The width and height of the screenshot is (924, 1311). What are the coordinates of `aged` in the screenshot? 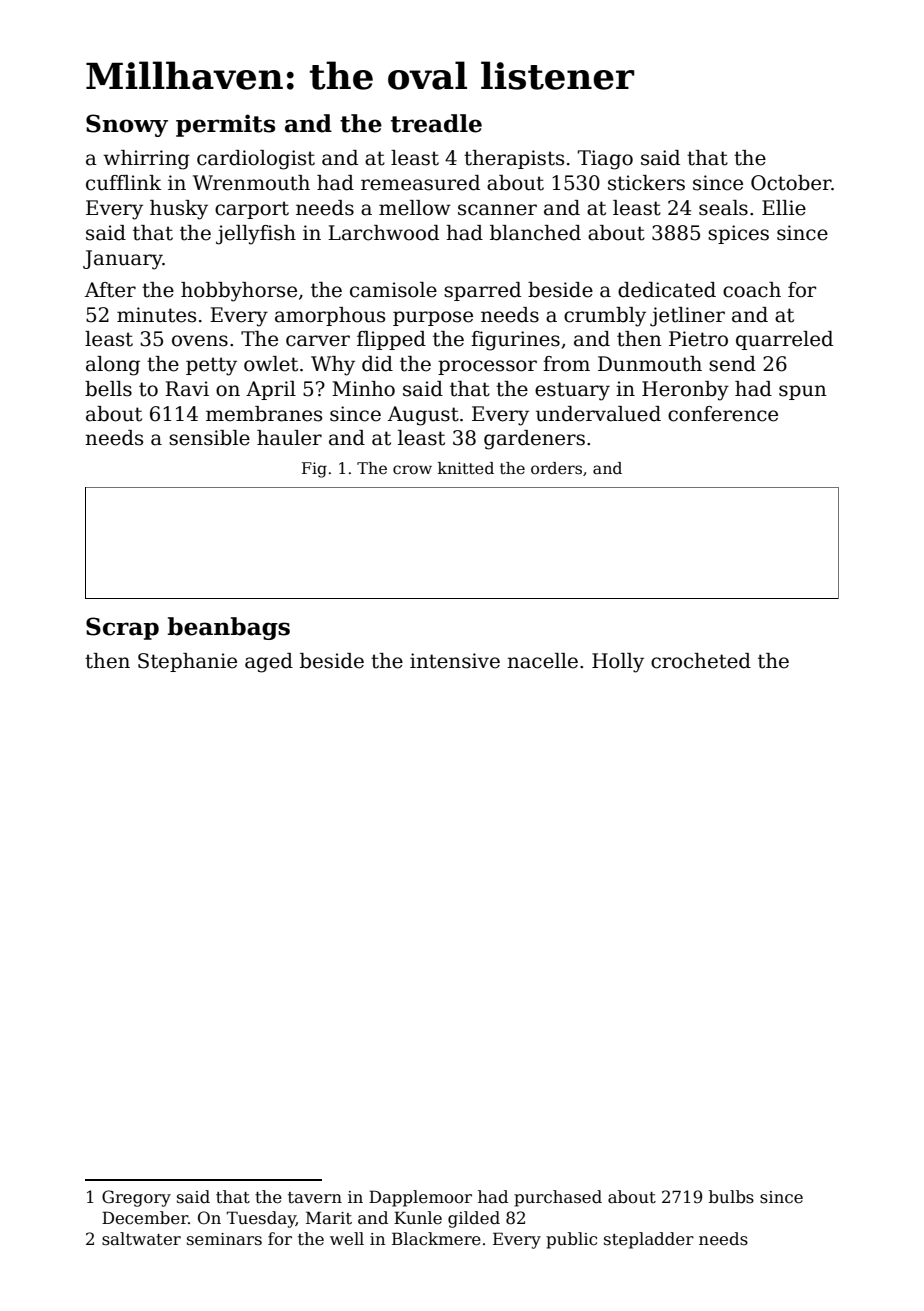 It's located at (269, 663).
